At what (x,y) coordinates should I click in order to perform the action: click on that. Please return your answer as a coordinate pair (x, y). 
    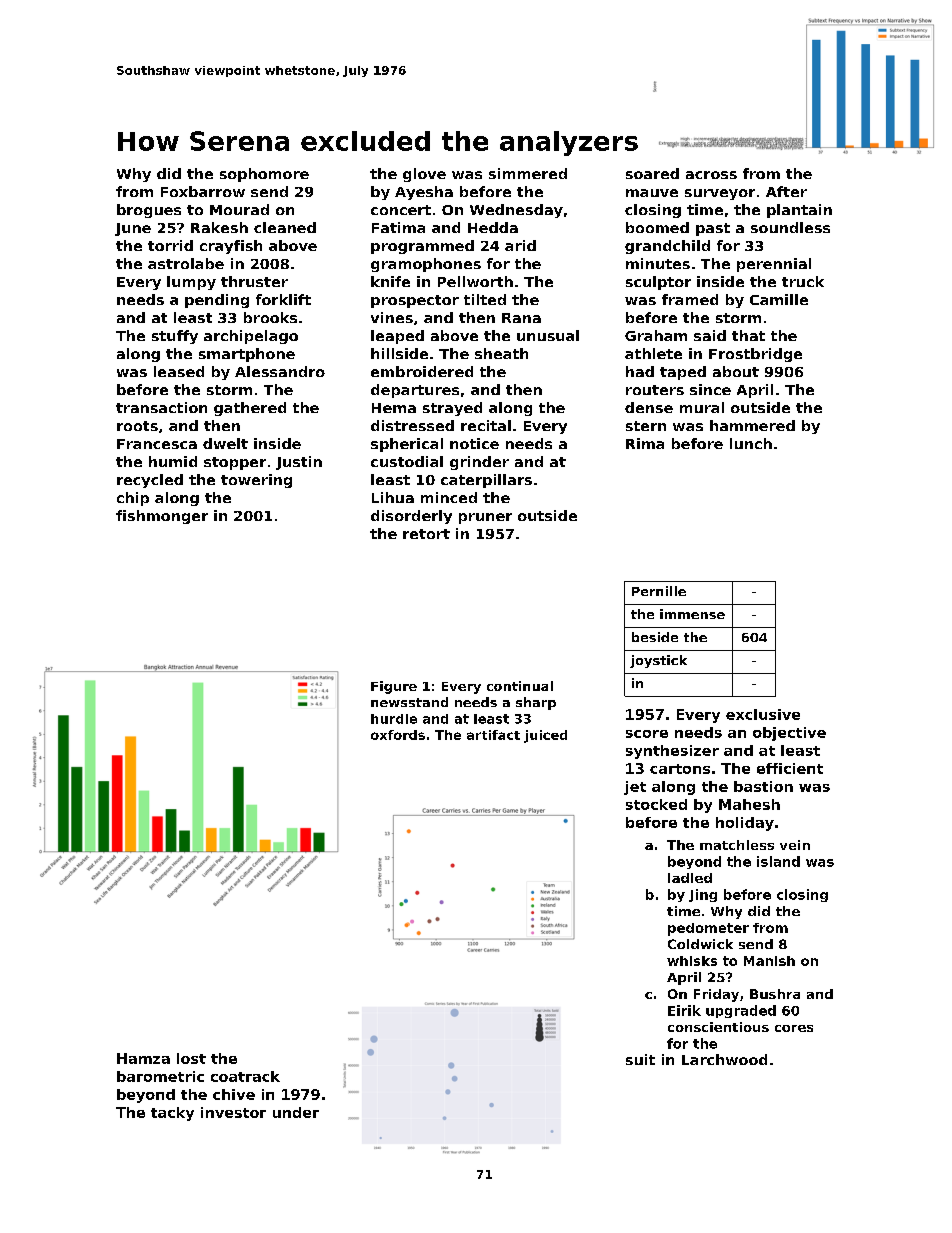
    Looking at the image, I should click on (748, 335).
